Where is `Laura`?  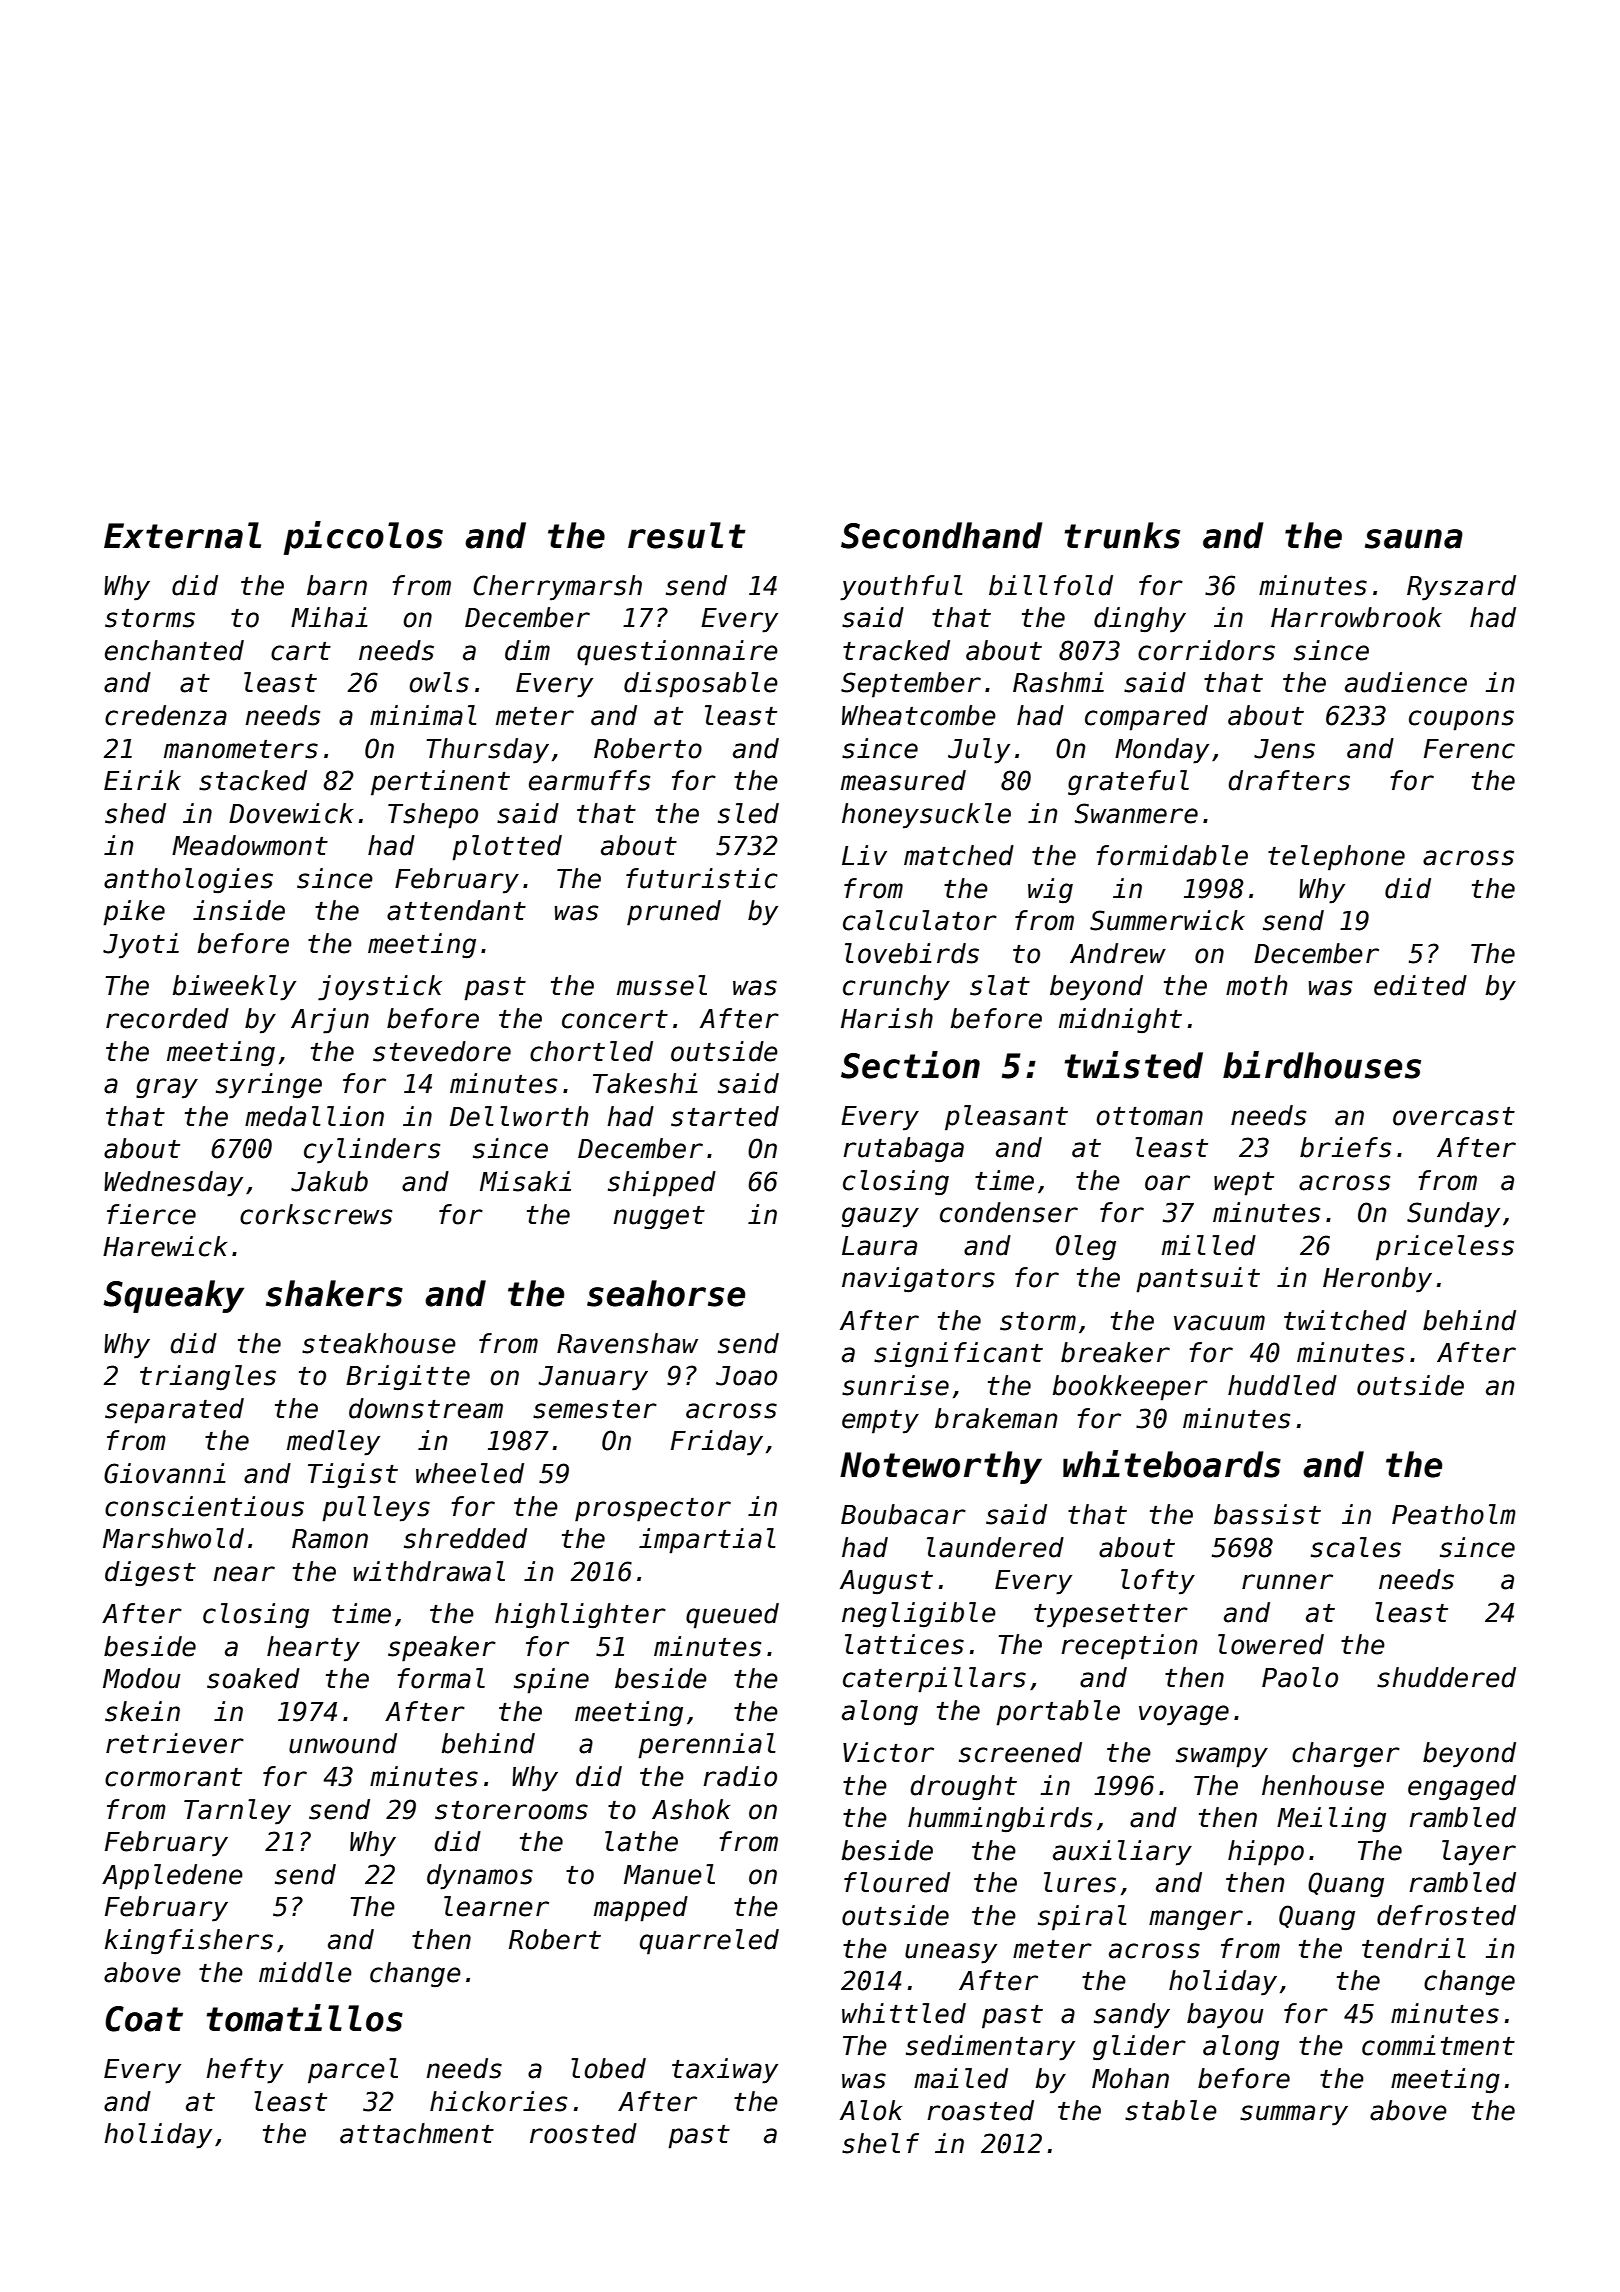
Laura is located at coordinates (879, 1246).
